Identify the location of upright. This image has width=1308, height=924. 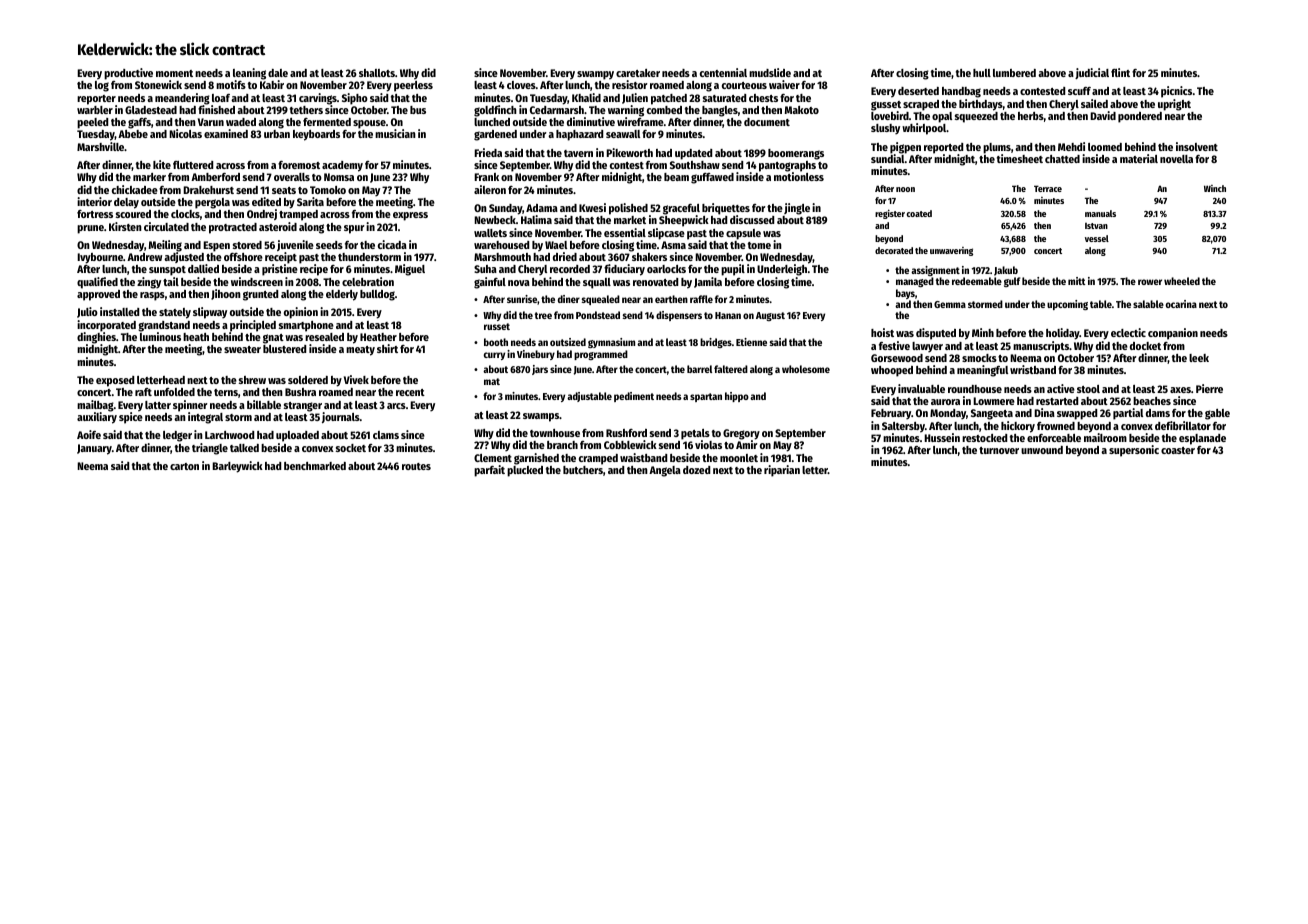
(1174, 105).
